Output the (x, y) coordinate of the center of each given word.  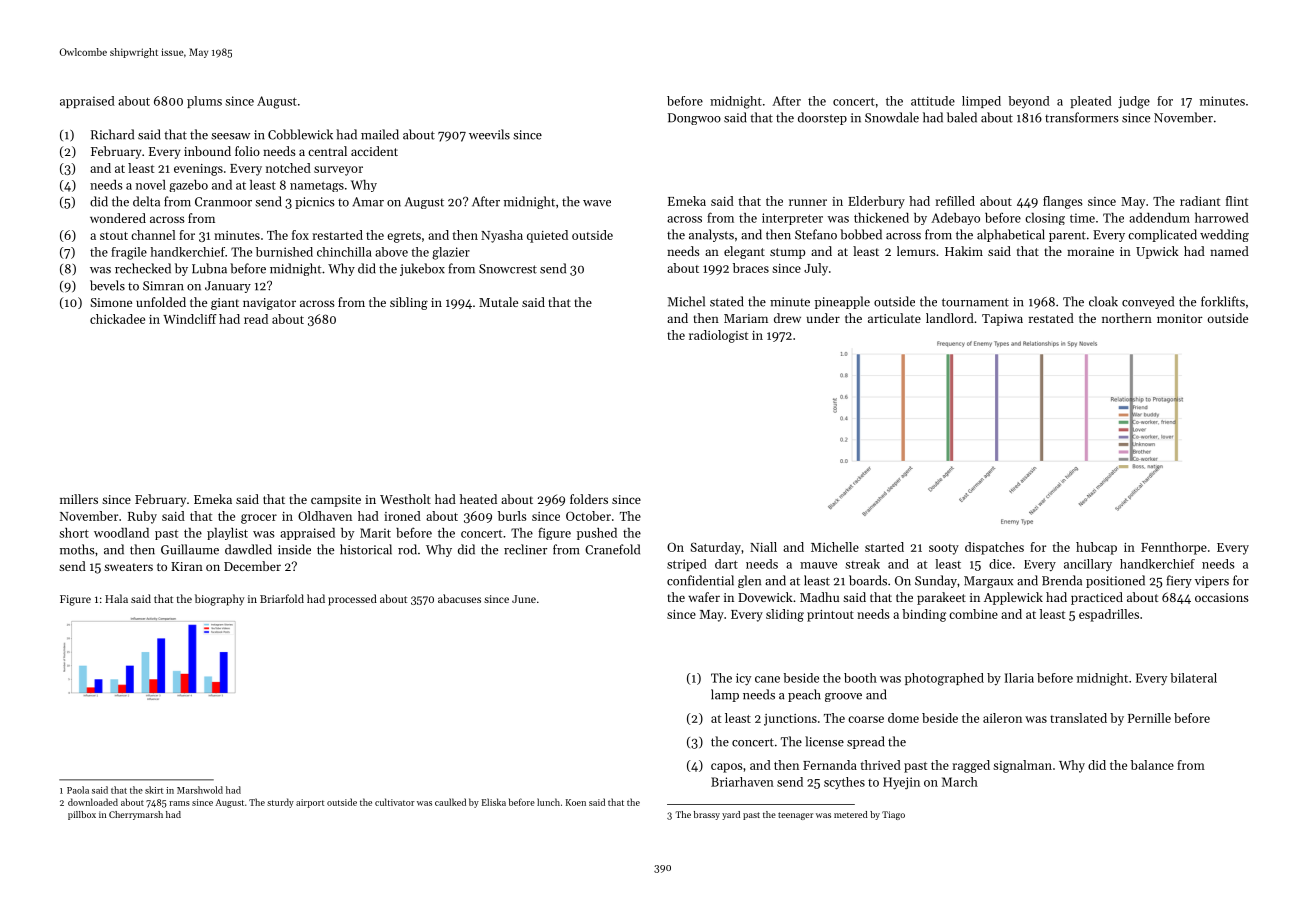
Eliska (494, 802)
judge (1134, 102)
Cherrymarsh (136, 815)
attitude (933, 101)
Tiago (893, 815)
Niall (763, 547)
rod (407, 549)
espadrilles (1109, 615)
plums (204, 102)
